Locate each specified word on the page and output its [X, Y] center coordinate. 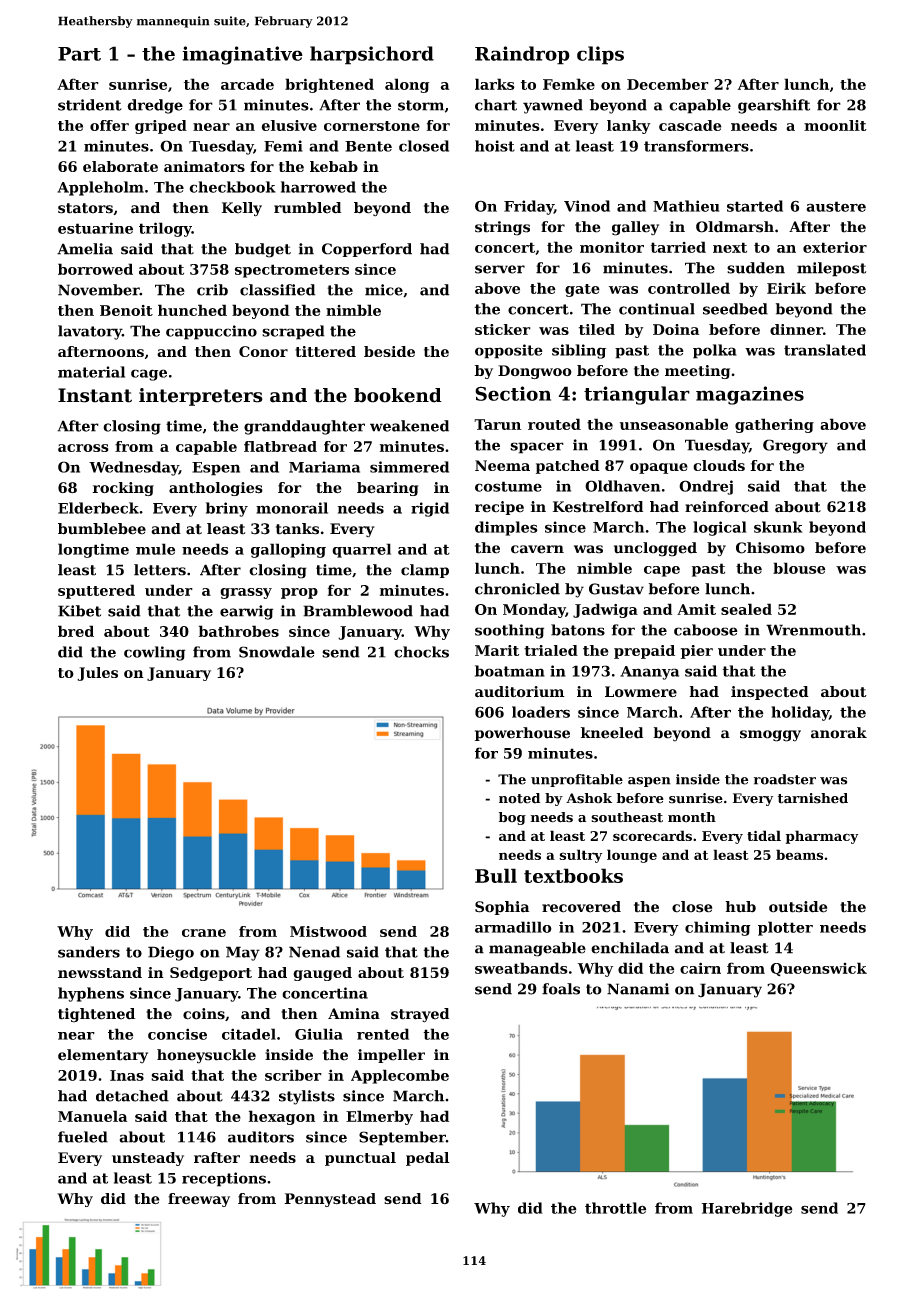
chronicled [517, 589]
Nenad [314, 952]
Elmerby [379, 1117]
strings [502, 228]
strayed [420, 1015]
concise [177, 1034]
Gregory [795, 446]
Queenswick [818, 969]
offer [109, 125]
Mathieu [686, 206]
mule [155, 549]
